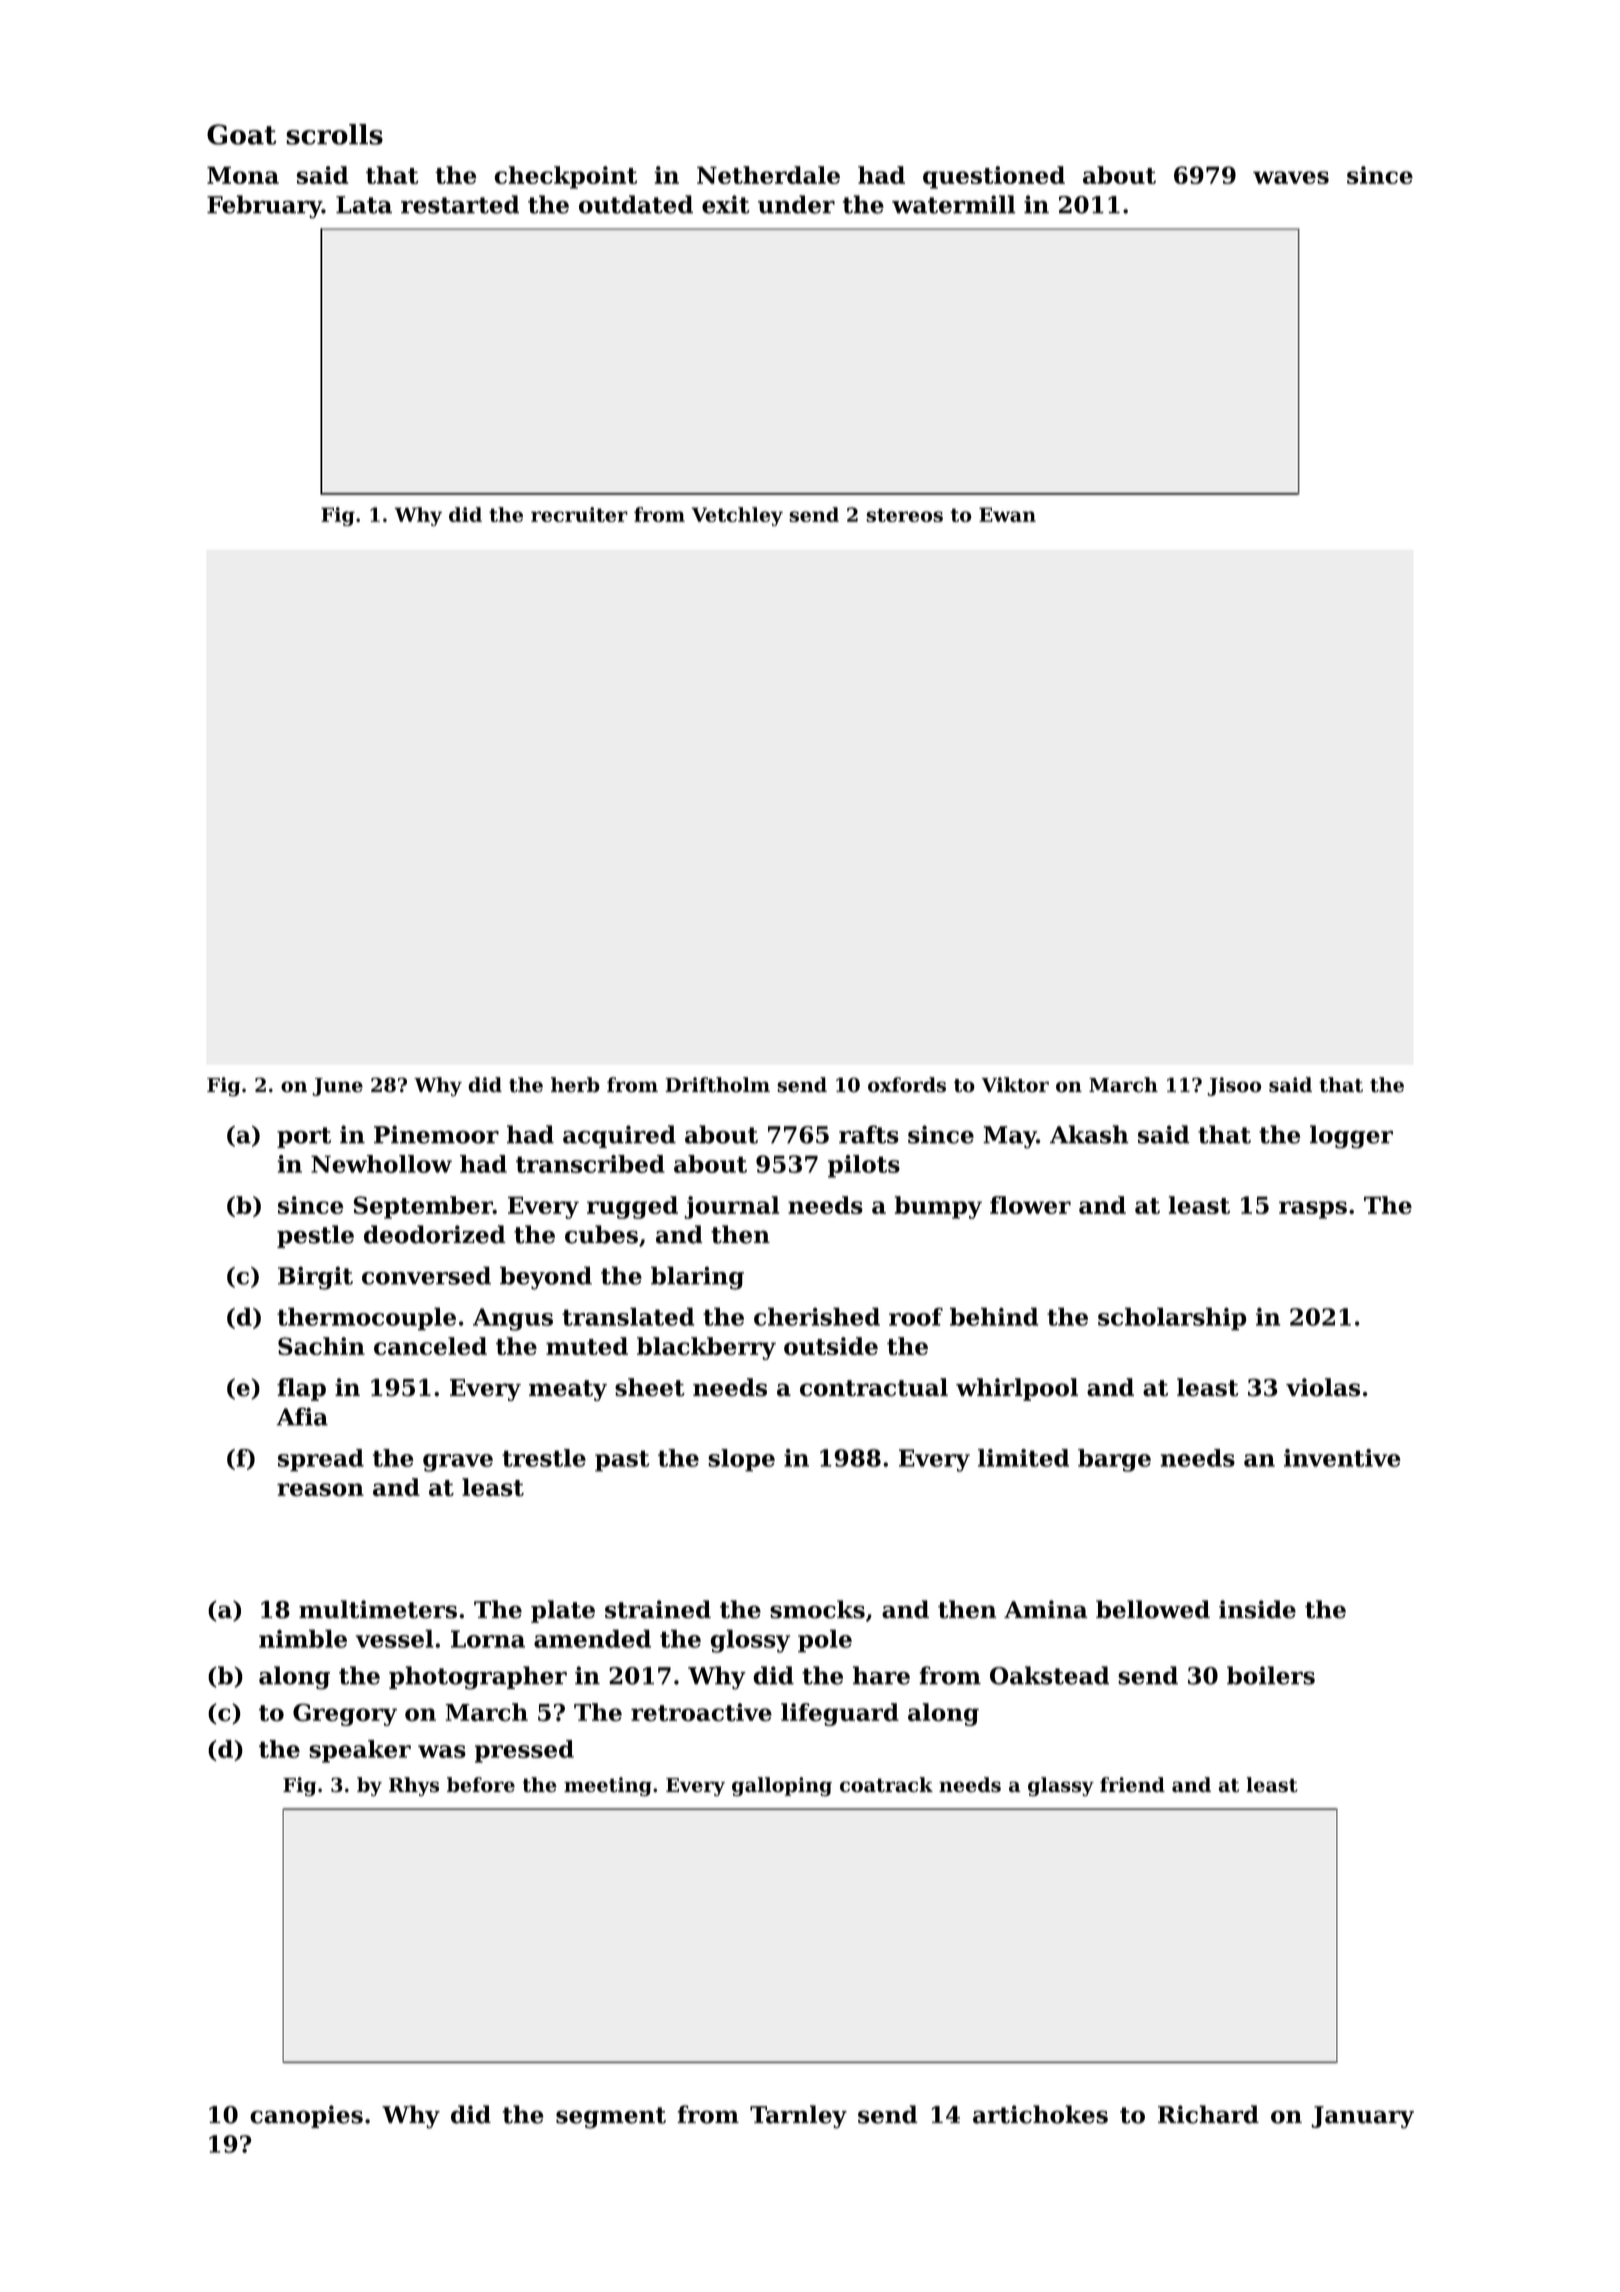  Describe the element at coordinates (886, 1785) in the screenshot. I see `coatrack` at that location.
